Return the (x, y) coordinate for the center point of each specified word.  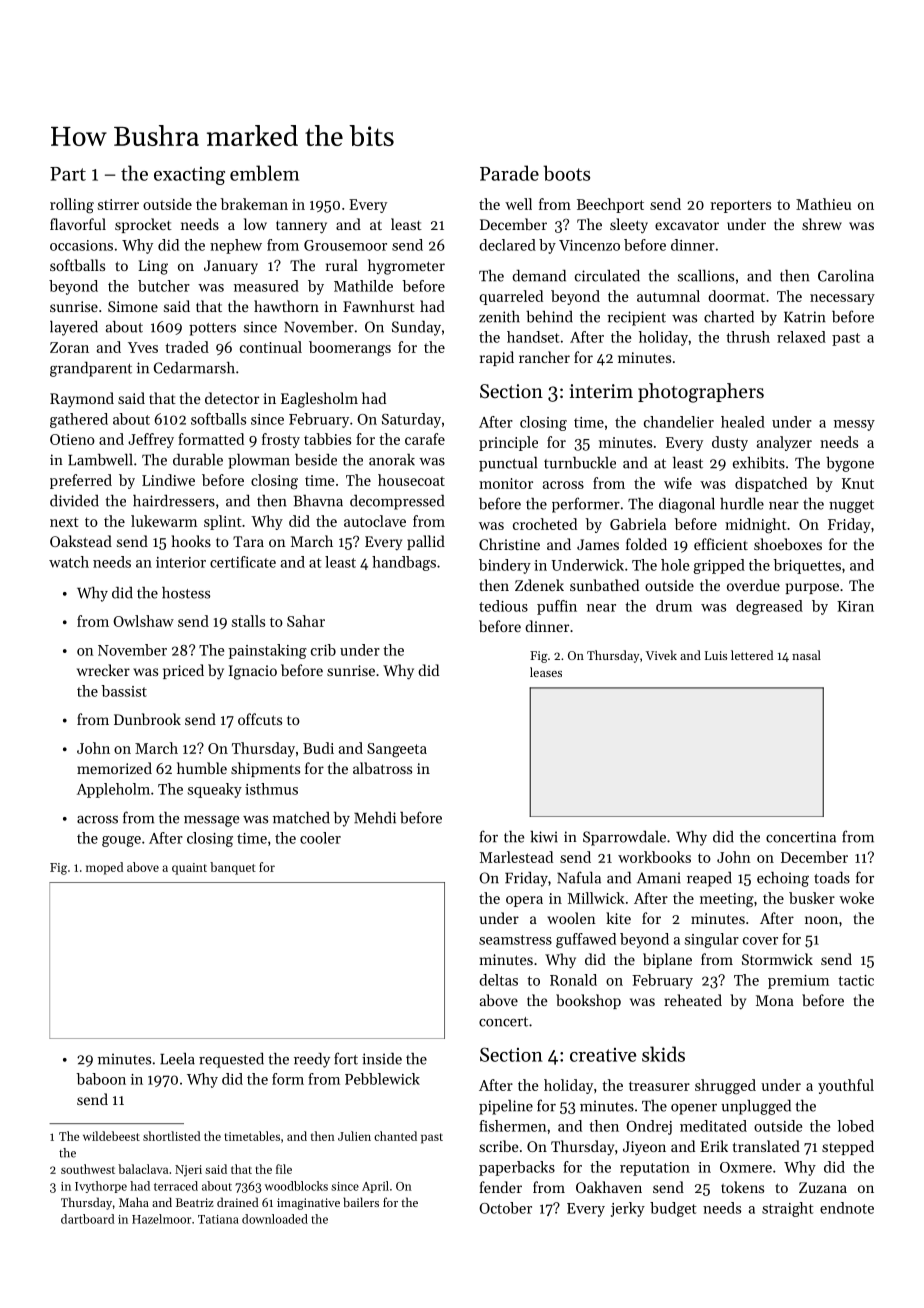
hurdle (742, 503)
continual (271, 347)
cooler (320, 838)
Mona (775, 1000)
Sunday (416, 328)
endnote (847, 1208)
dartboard (88, 1219)
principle (508, 443)
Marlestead (516, 857)
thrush (748, 337)
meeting (727, 900)
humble (202, 768)
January (231, 267)
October (505, 1208)
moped (104, 868)
